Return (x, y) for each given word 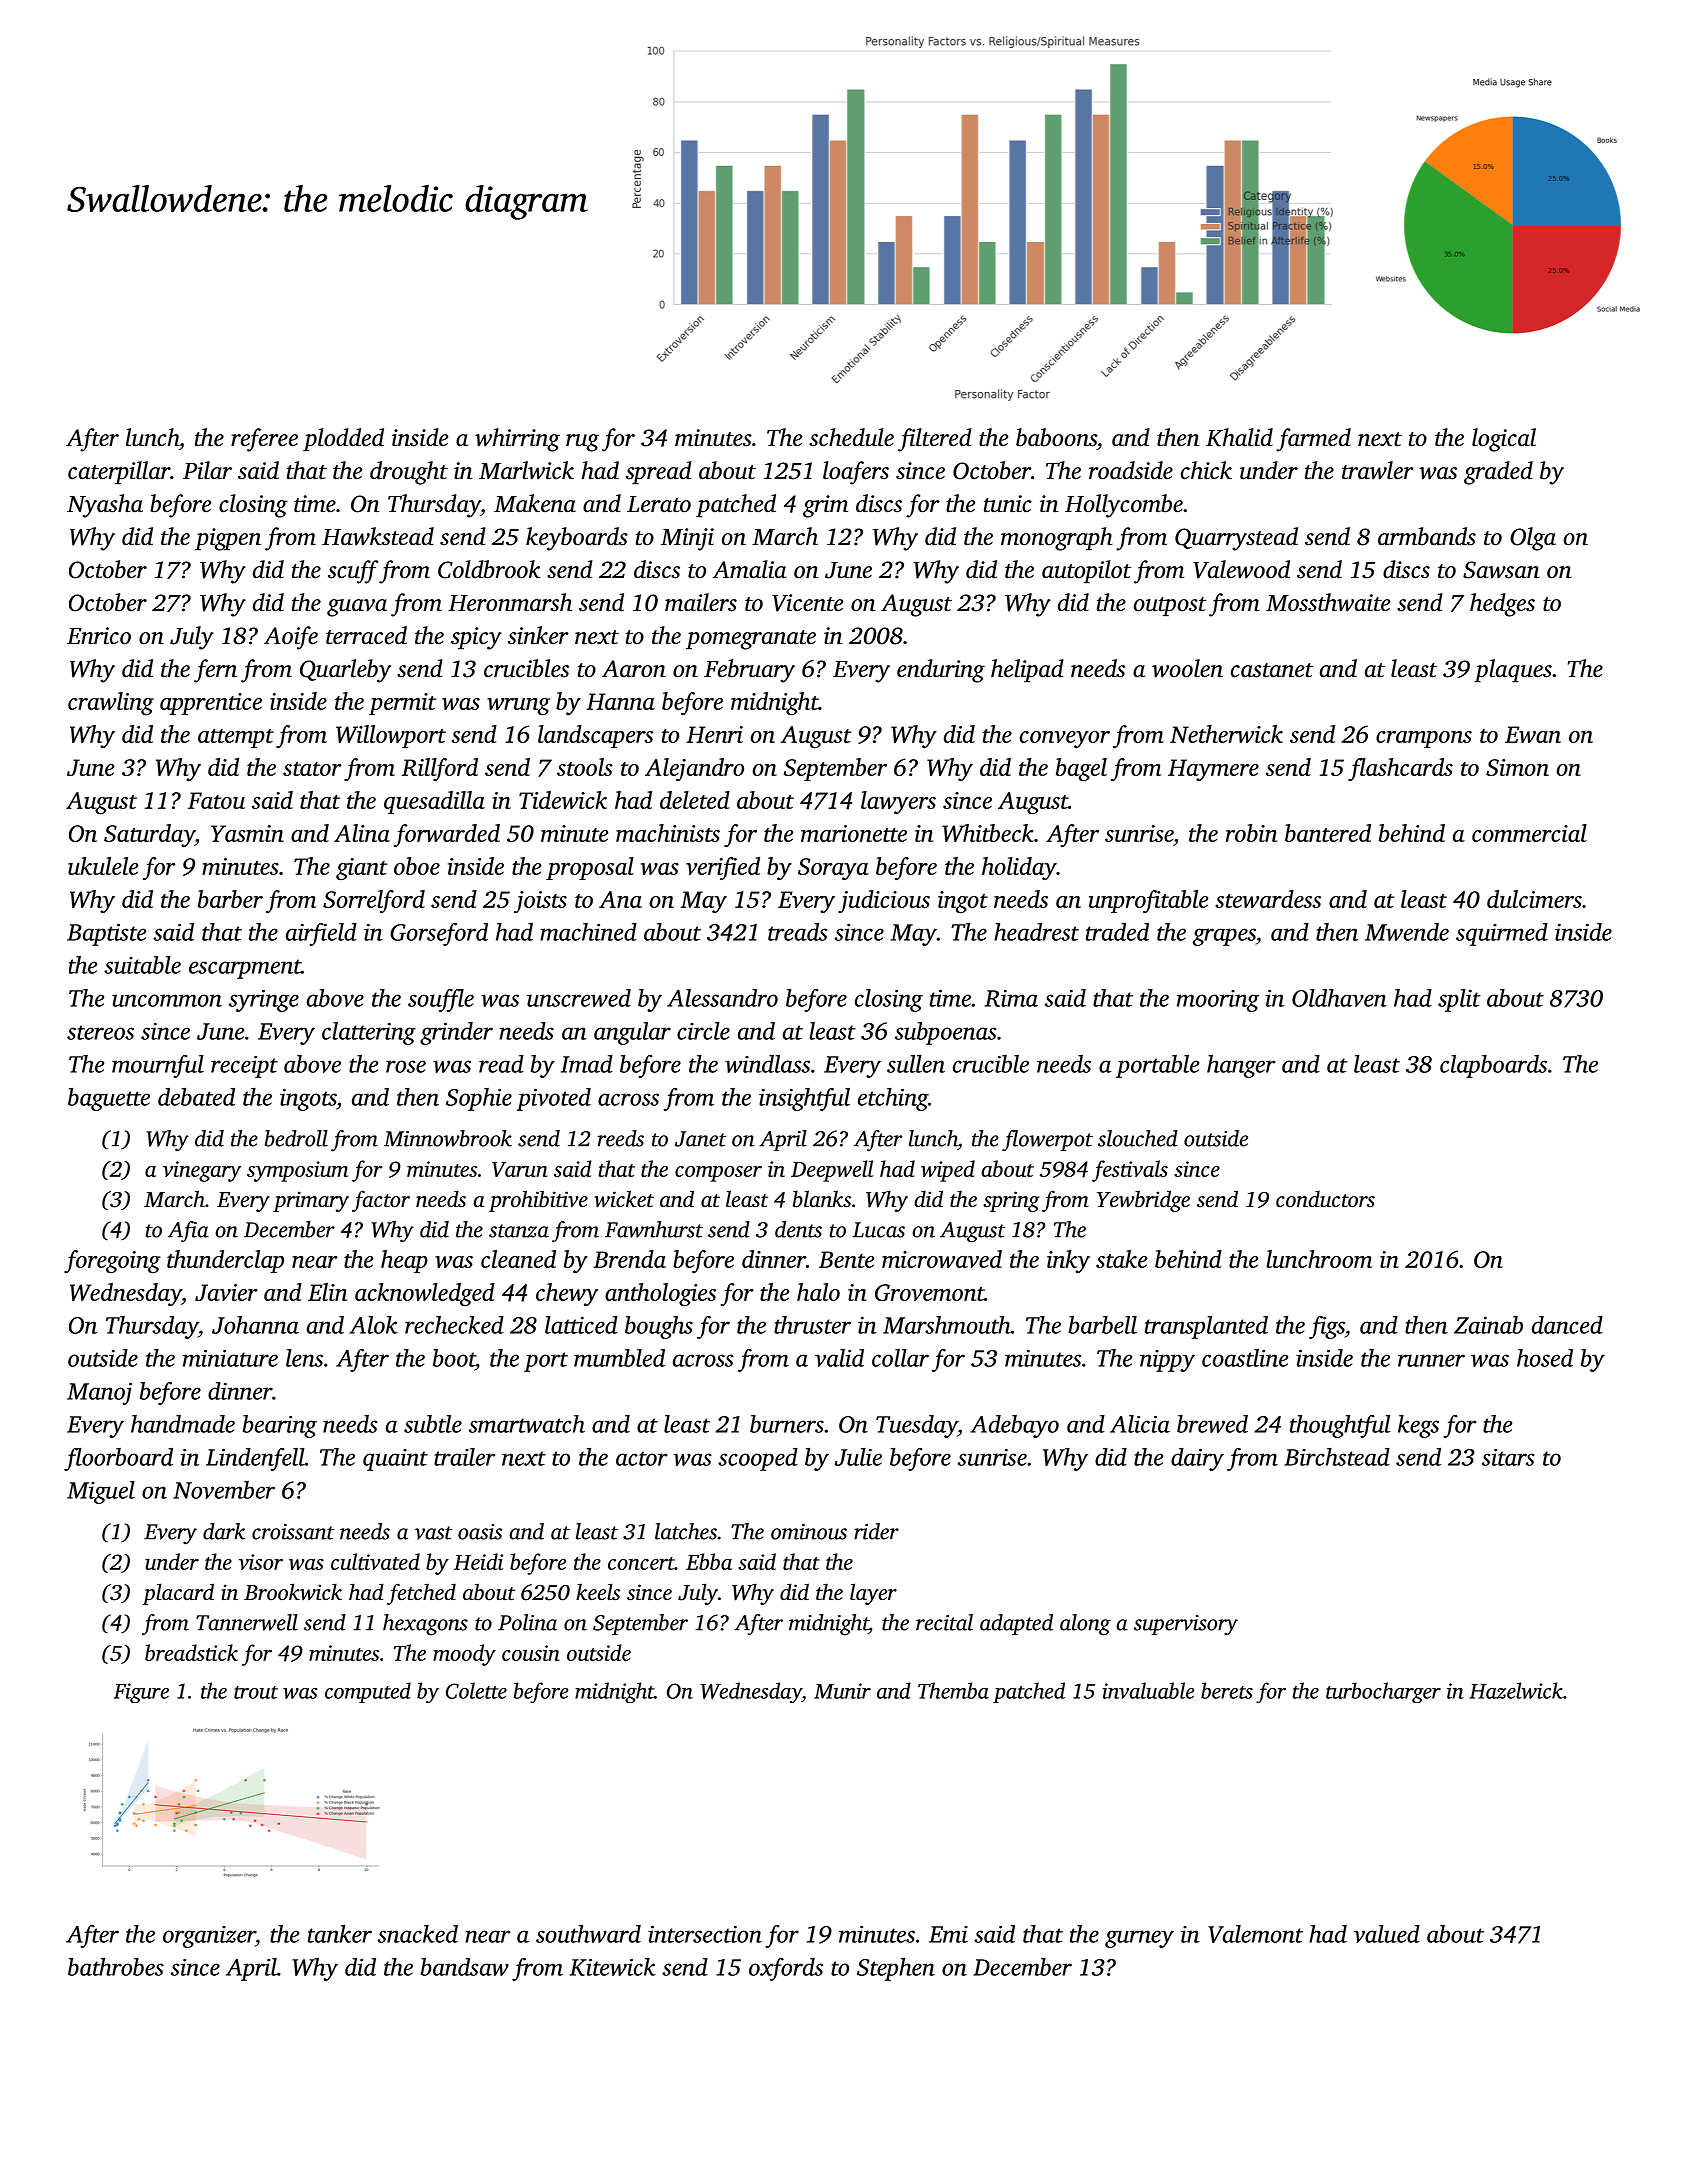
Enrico (99, 636)
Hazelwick (1516, 1690)
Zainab (1488, 1325)
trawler (1378, 470)
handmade (183, 1424)
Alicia (1140, 1424)
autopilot (1086, 571)
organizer (209, 1937)
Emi (948, 1934)
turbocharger (1383, 1692)
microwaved (942, 1259)
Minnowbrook (448, 1138)
